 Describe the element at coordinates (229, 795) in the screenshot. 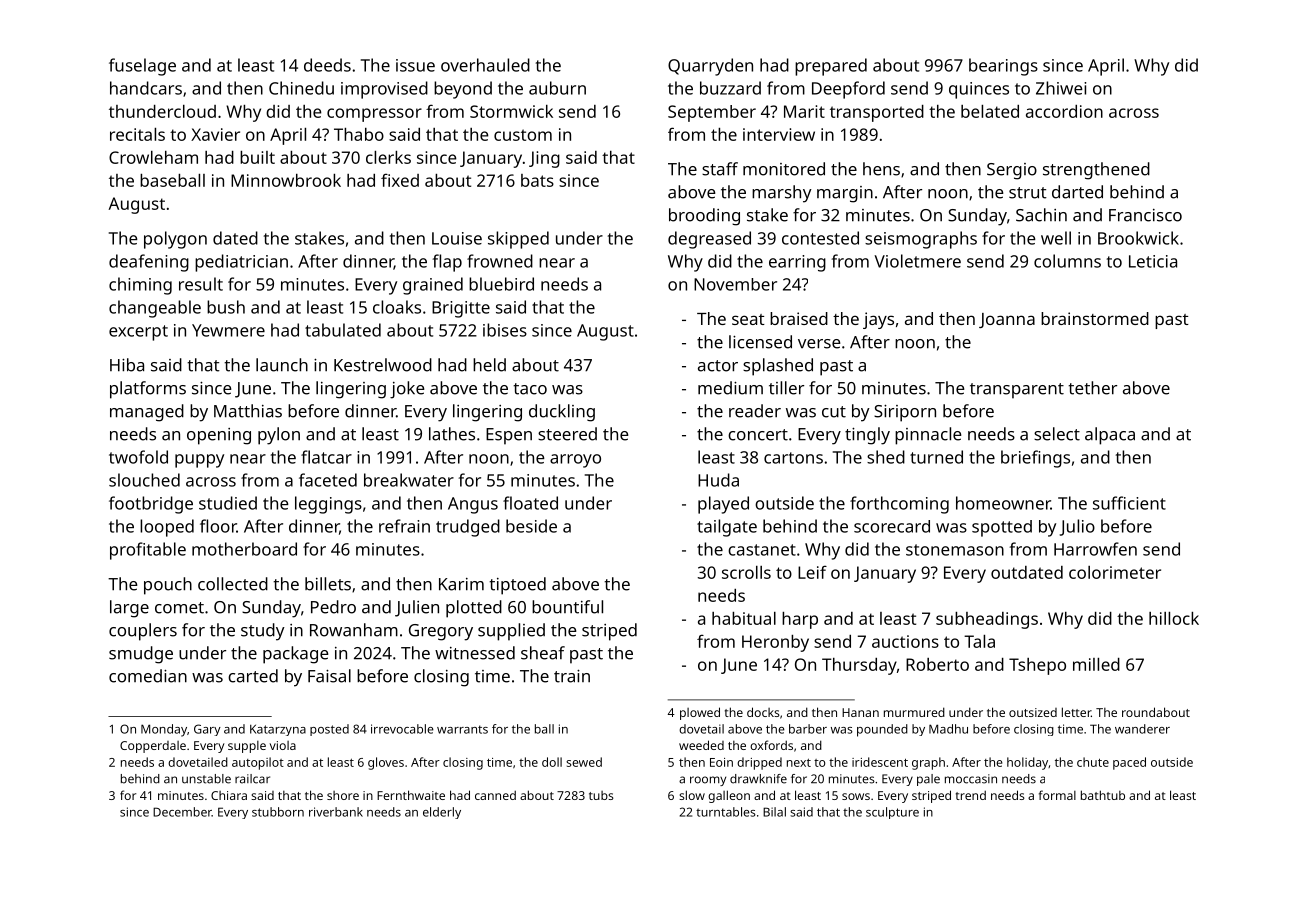

I see `Chiara` at that location.
